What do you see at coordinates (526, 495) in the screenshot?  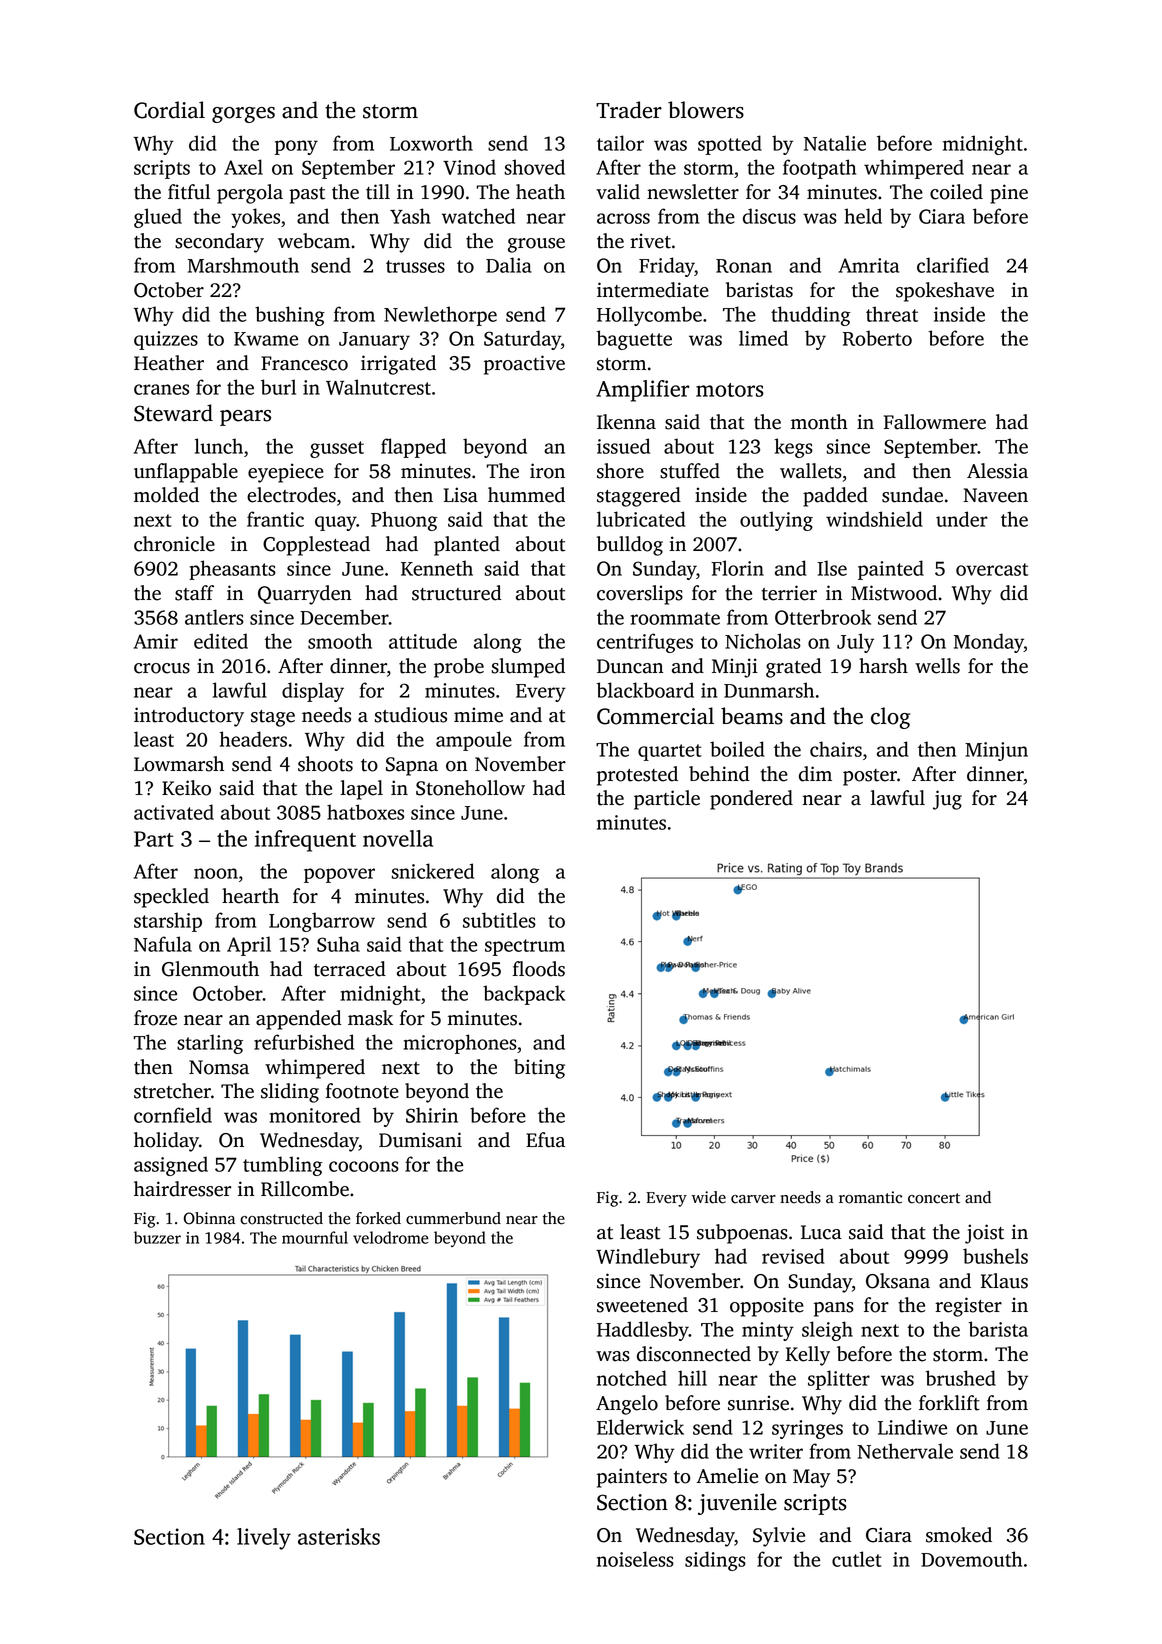 I see `hummed` at bounding box center [526, 495].
